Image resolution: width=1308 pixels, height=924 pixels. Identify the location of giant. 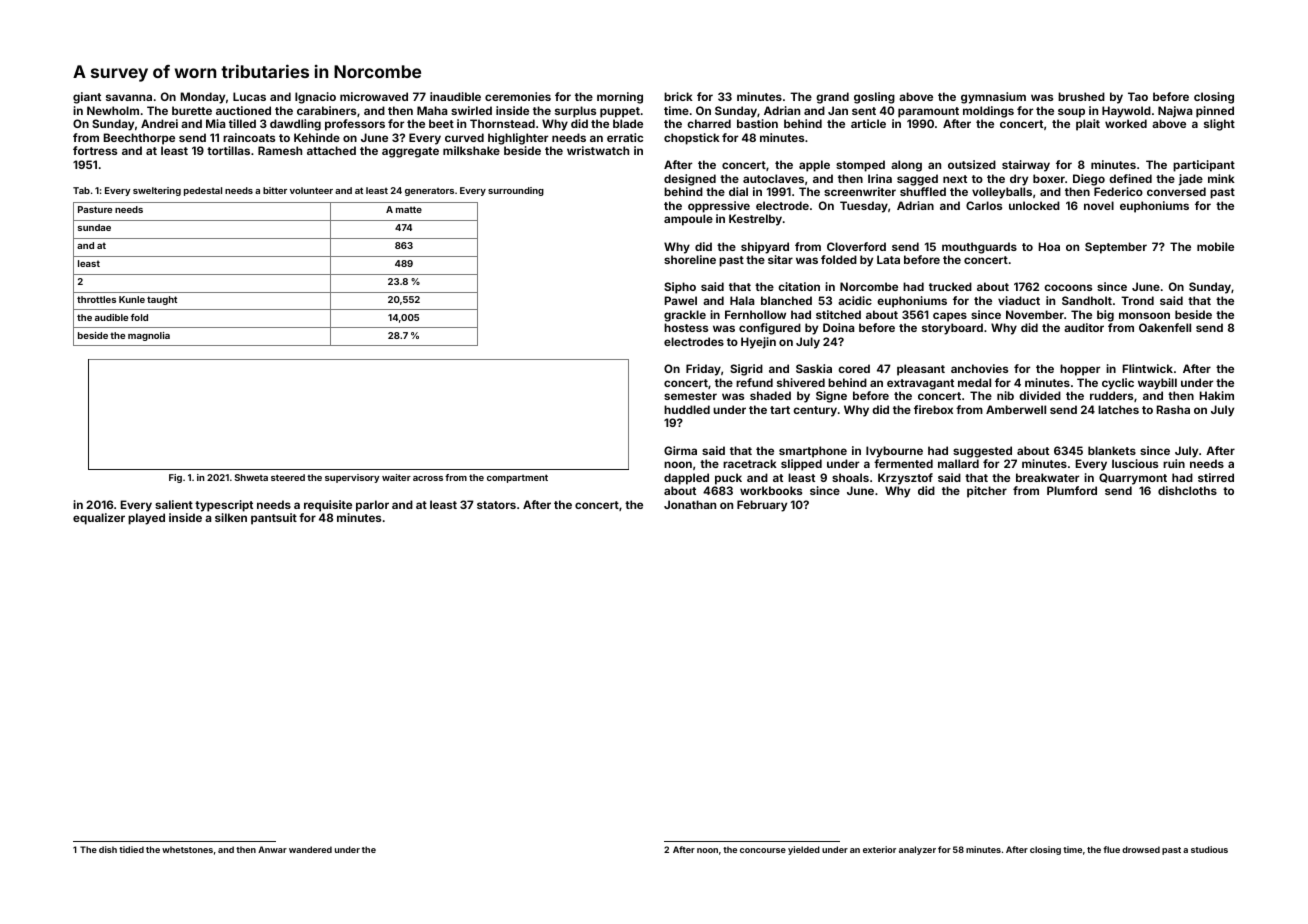
(87, 98).
